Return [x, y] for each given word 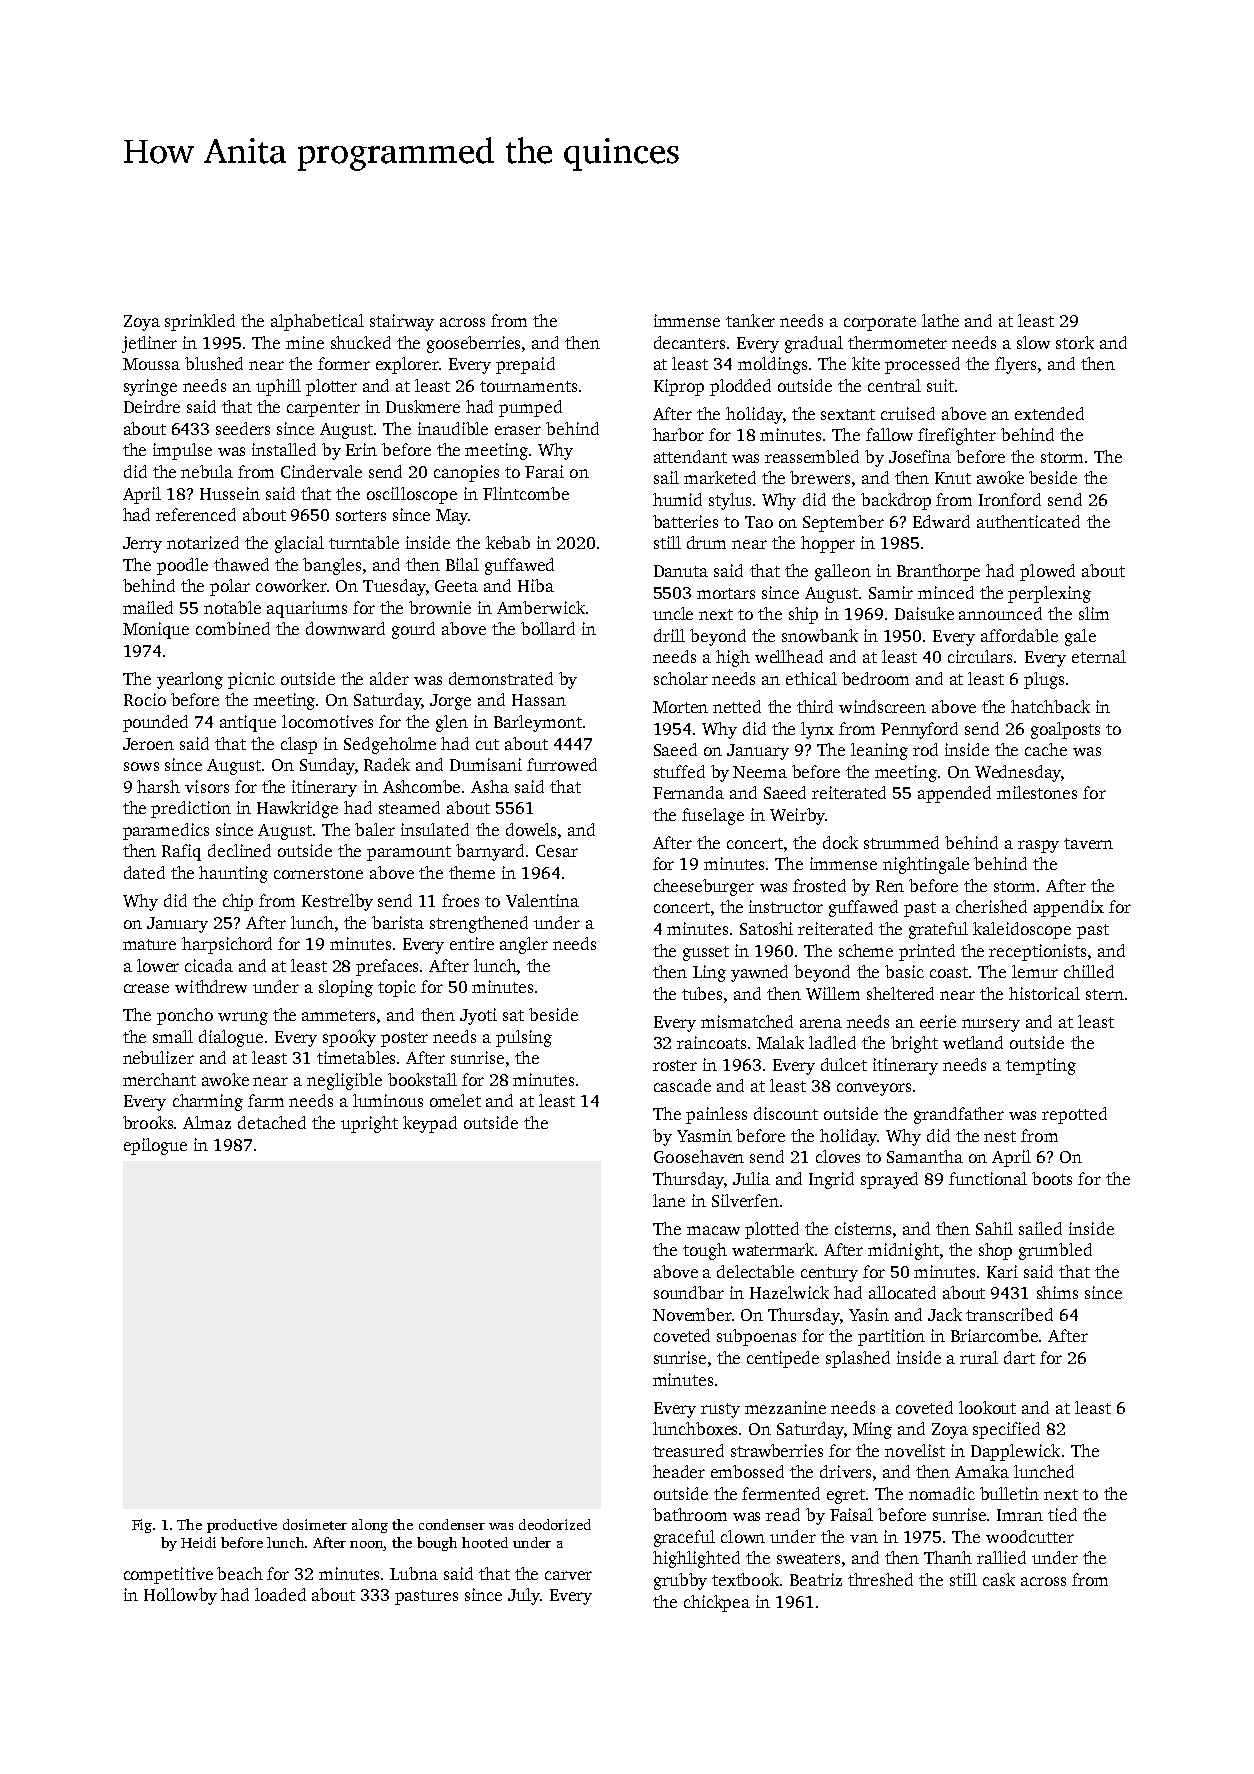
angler [524, 945]
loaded [280, 1594]
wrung [243, 1018]
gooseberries [473, 344]
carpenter [323, 409]
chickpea [717, 1603]
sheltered [900, 993]
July [524, 1596]
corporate [880, 323]
